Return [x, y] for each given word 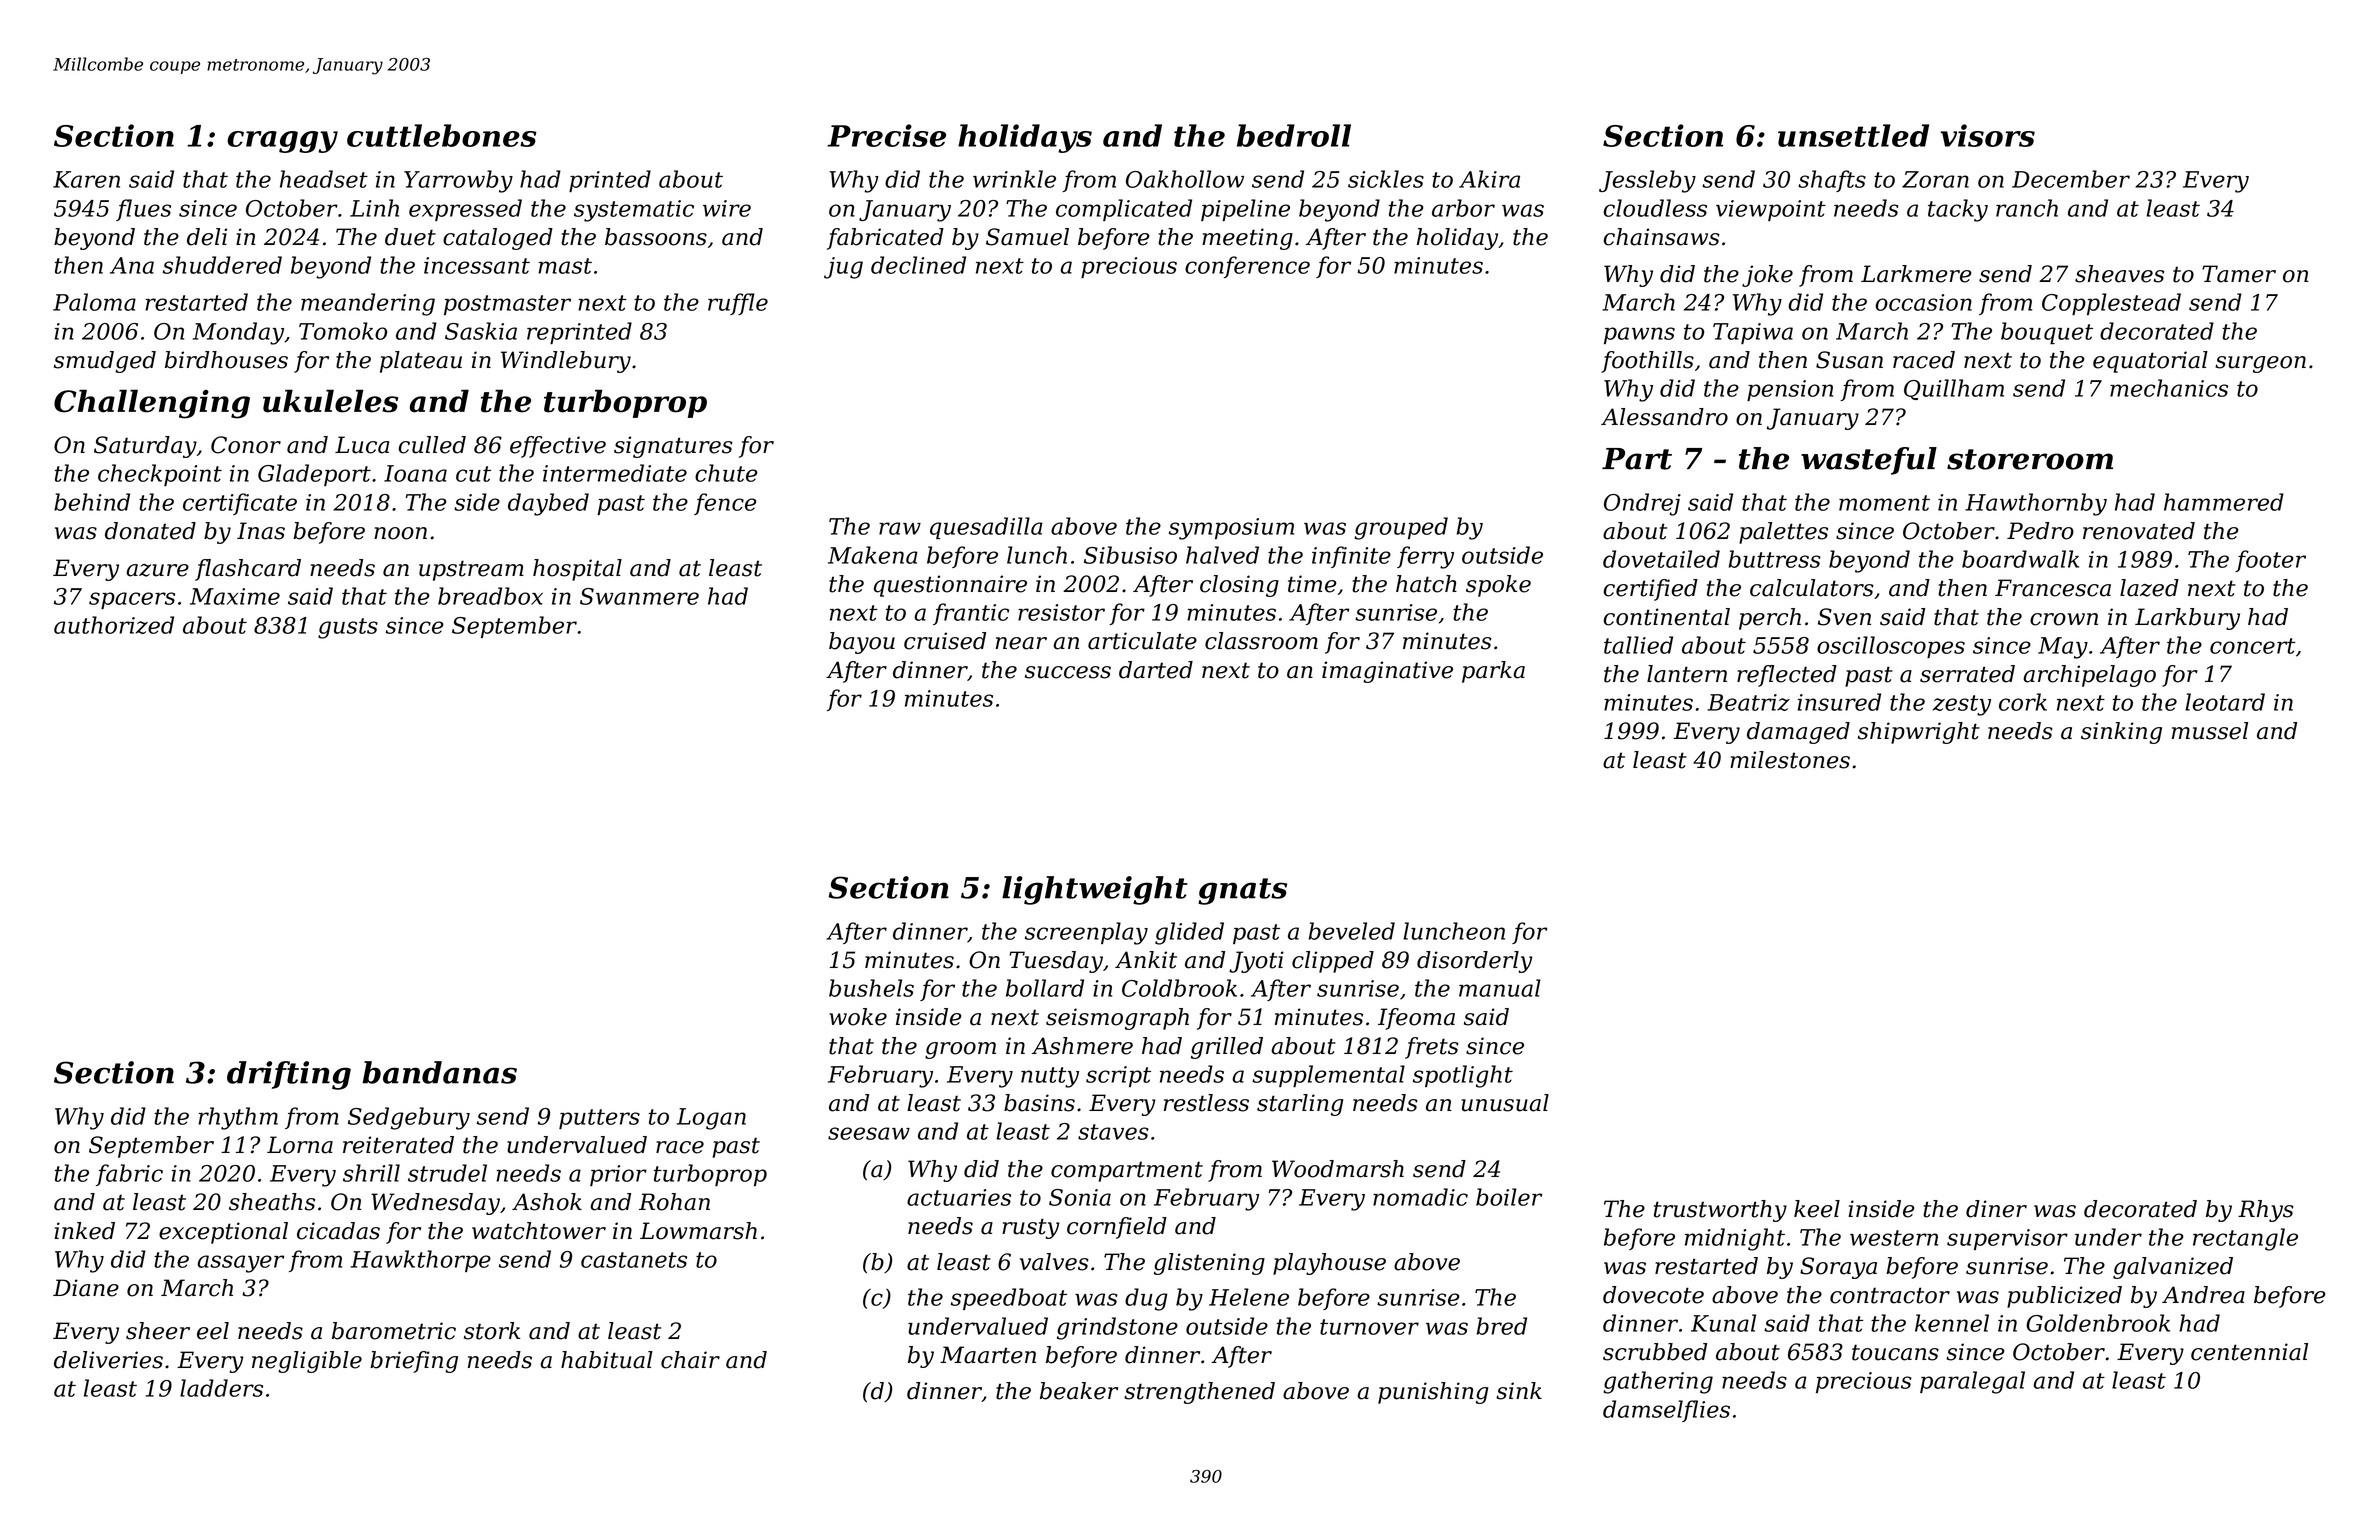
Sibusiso [1130, 555]
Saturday [145, 447]
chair [690, 1360]
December [2071, 179]
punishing [1433, 1393]
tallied [1638, 645]
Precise [886, 135]
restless [1206, 1103]
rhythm [238, 1118]
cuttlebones [442, 135]
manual [1500, 988]
